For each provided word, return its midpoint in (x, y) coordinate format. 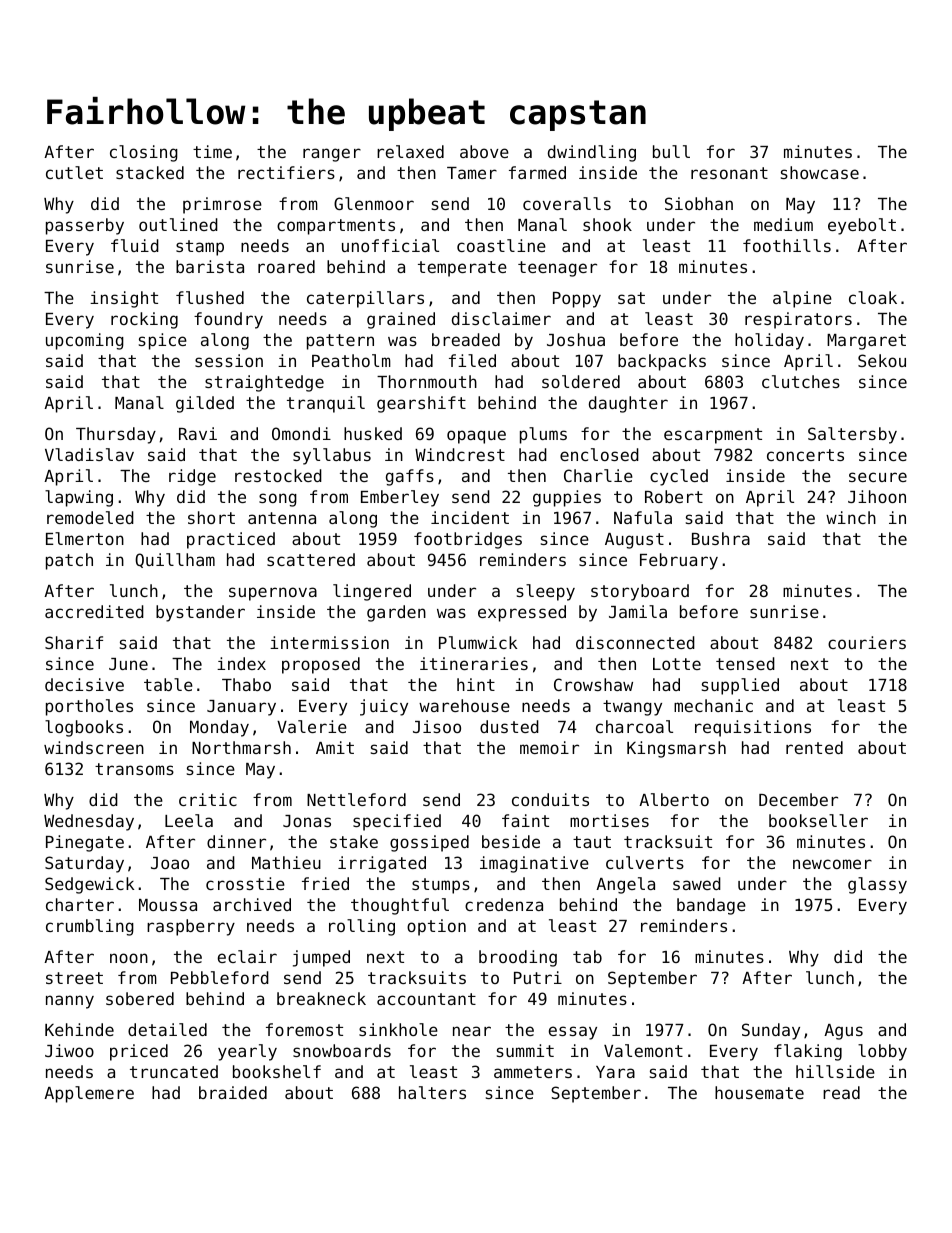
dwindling (592, 153)
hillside (835, 1071)
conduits (550, 799)
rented (814, 747)
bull (671, 151)
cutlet (74, 172)
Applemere (89, 1094)
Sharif (74, 642)
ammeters (533, 1072)
